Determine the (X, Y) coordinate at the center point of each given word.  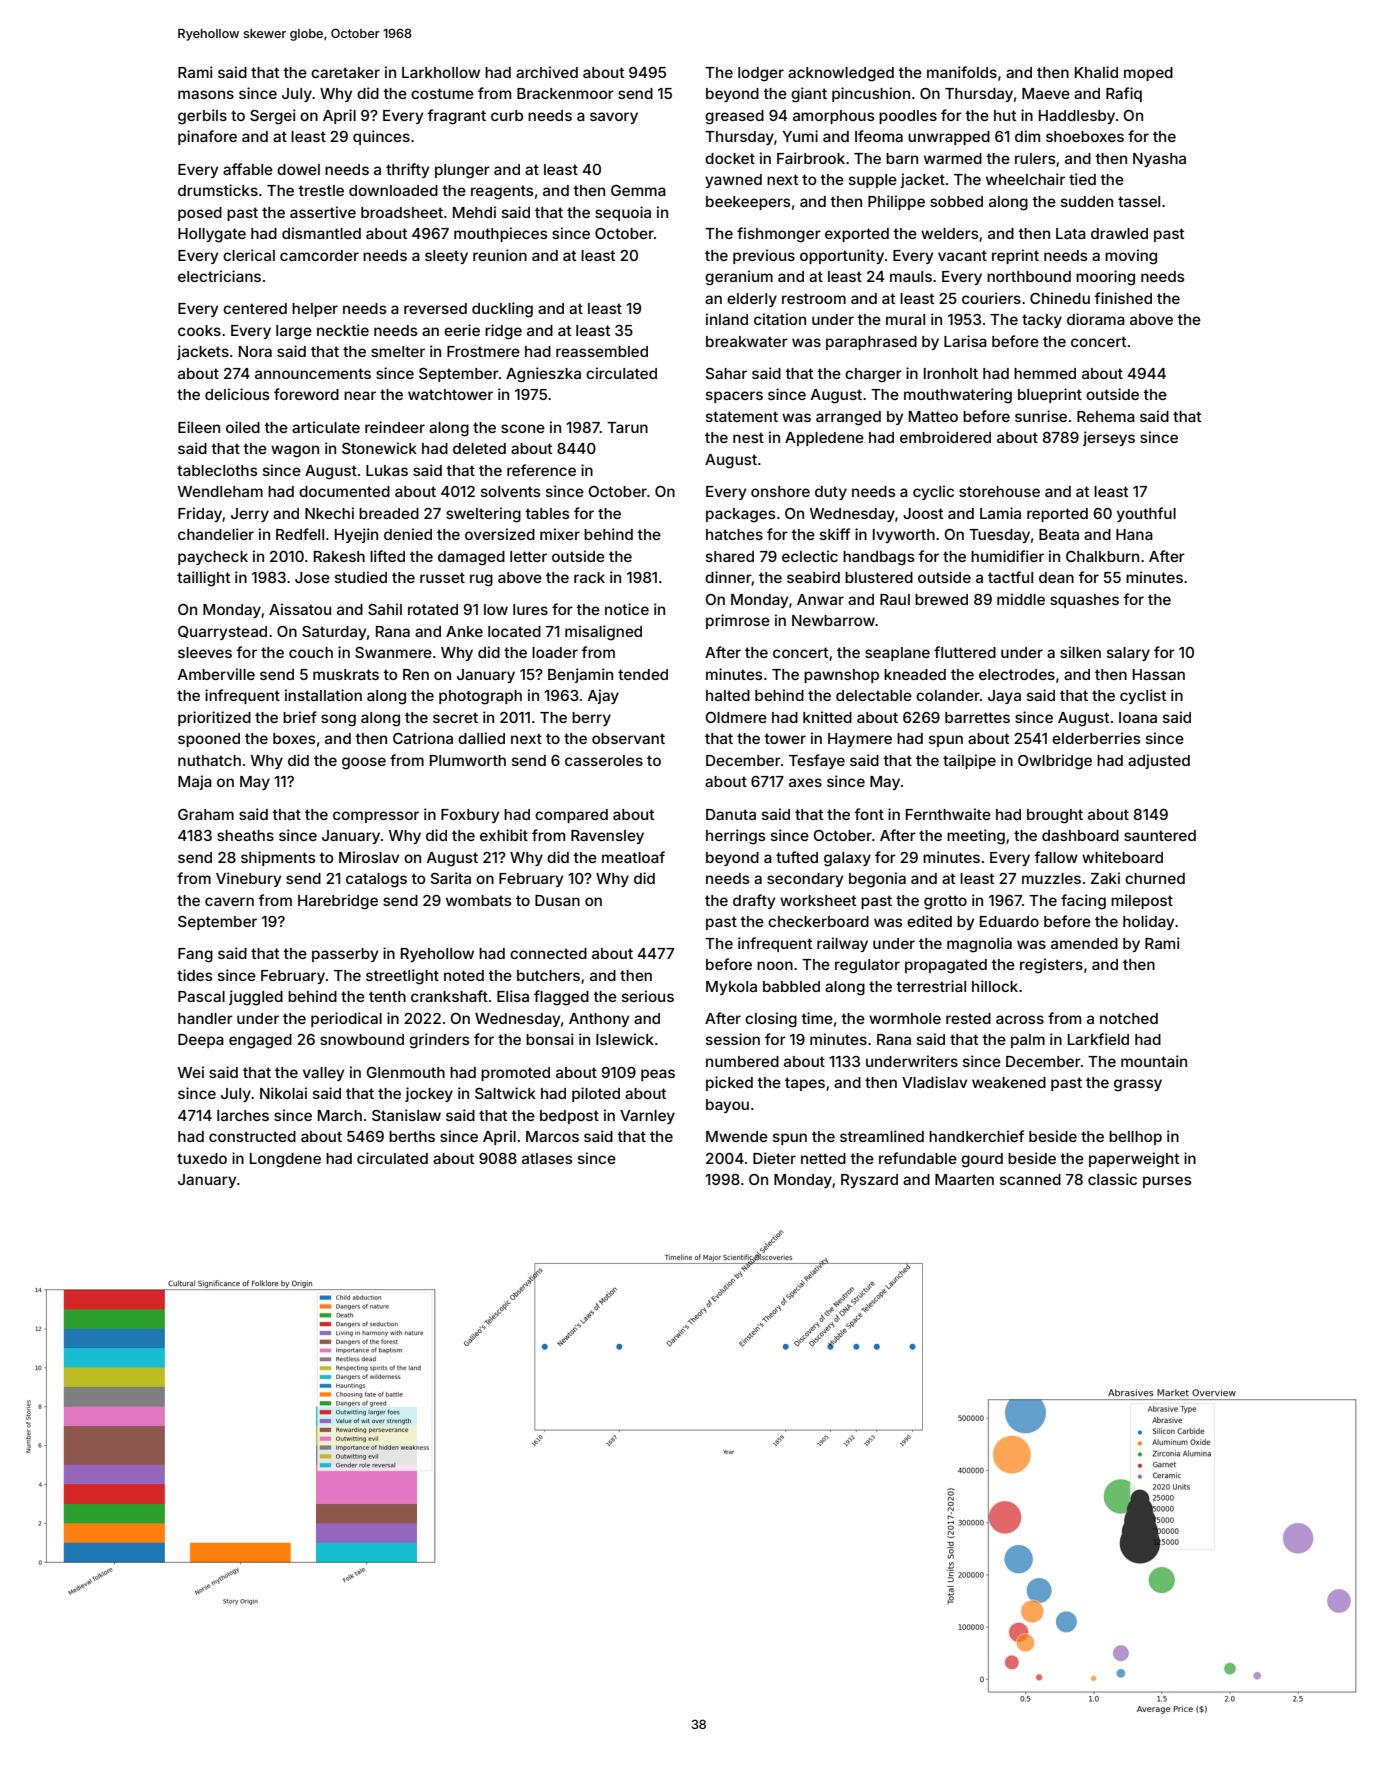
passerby (345, 955)
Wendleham (220, 491)
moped (1148, 74)
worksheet (818, 900)
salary (1128, 654)
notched (1129, 1018)
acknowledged (841, 74)
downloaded (393, 190)
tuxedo (202, 1158)
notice (627, 609)
